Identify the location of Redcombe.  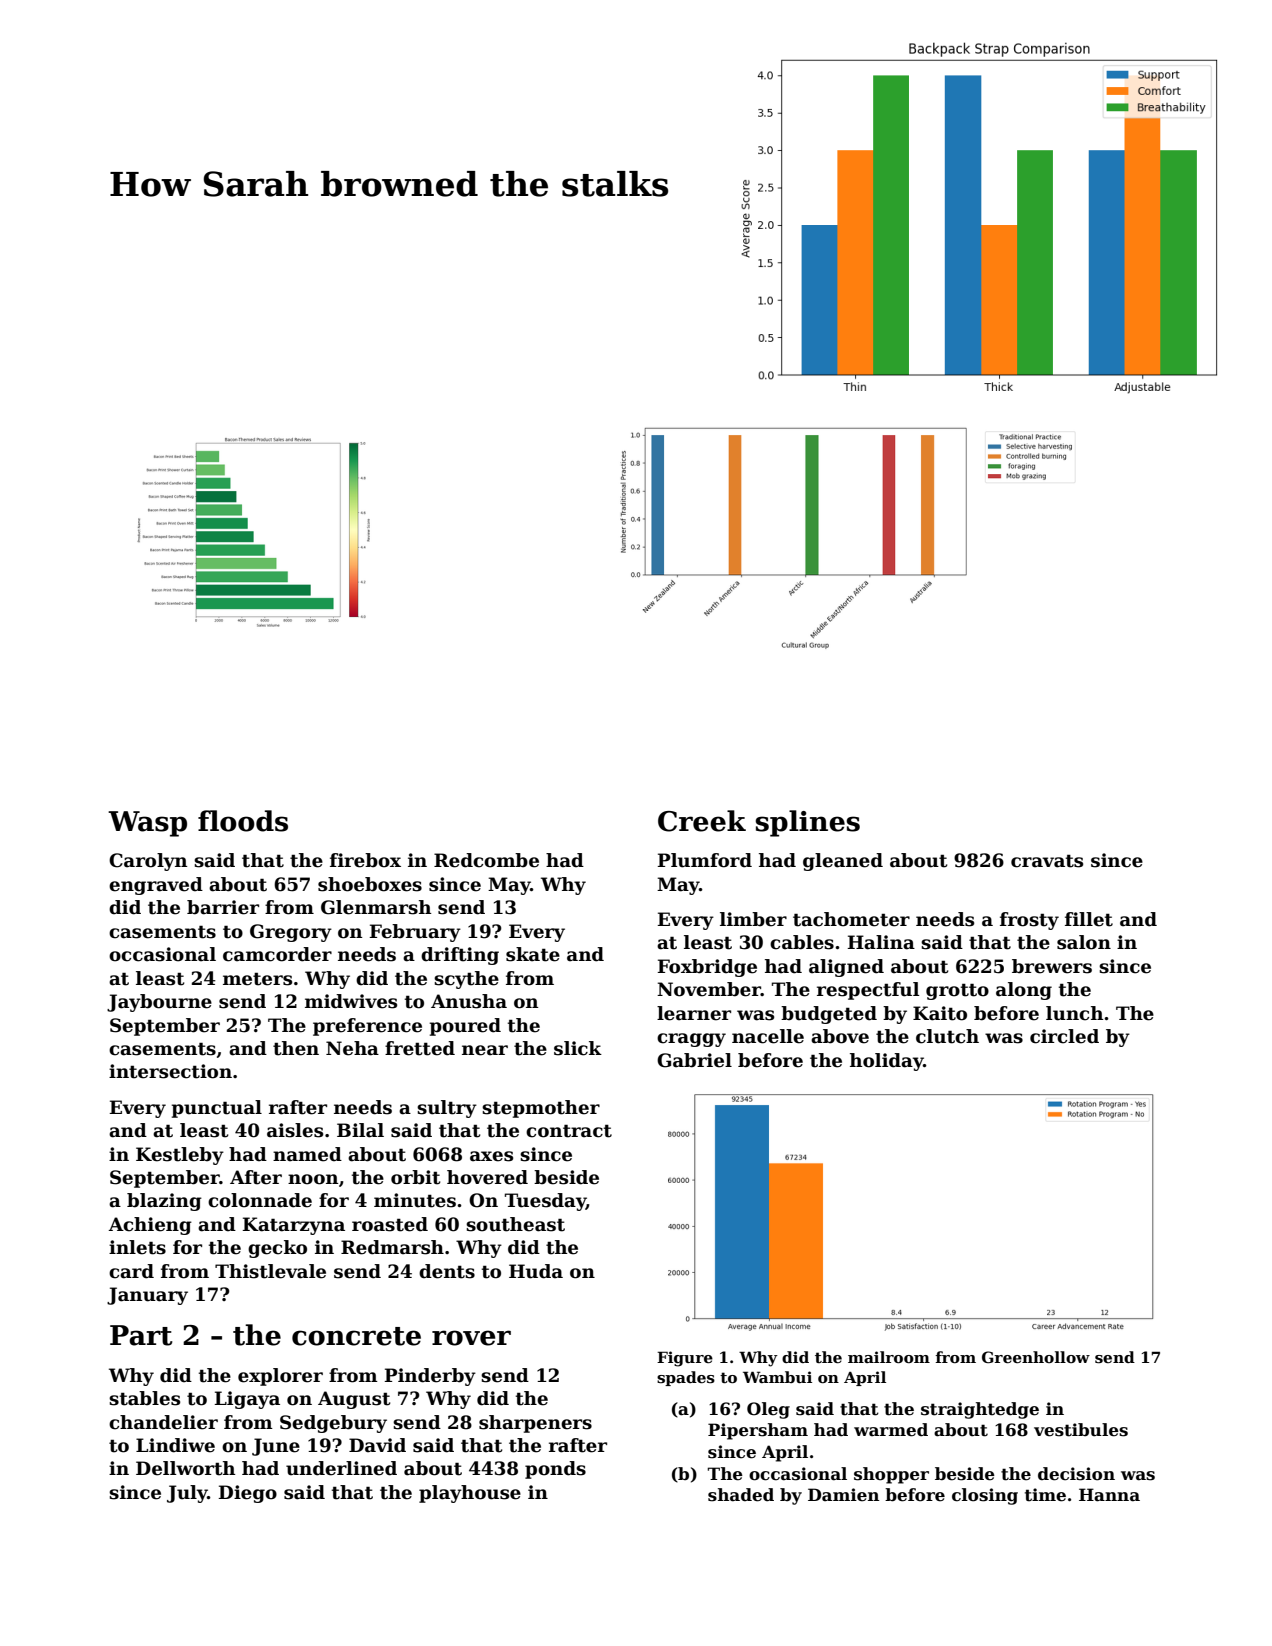
(486, 860).
